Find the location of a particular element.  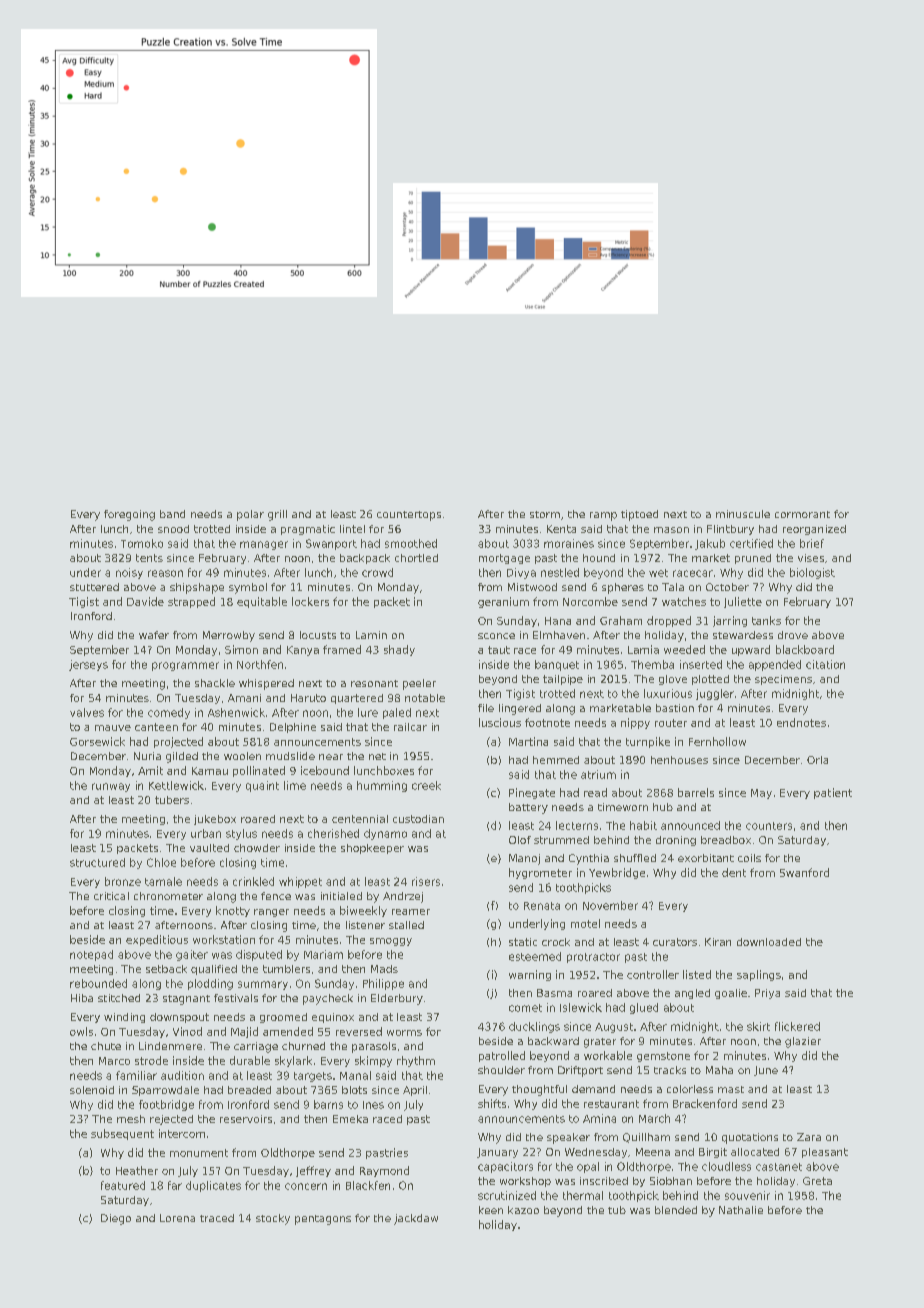

groomed is located at coordinates (283, 1018).
